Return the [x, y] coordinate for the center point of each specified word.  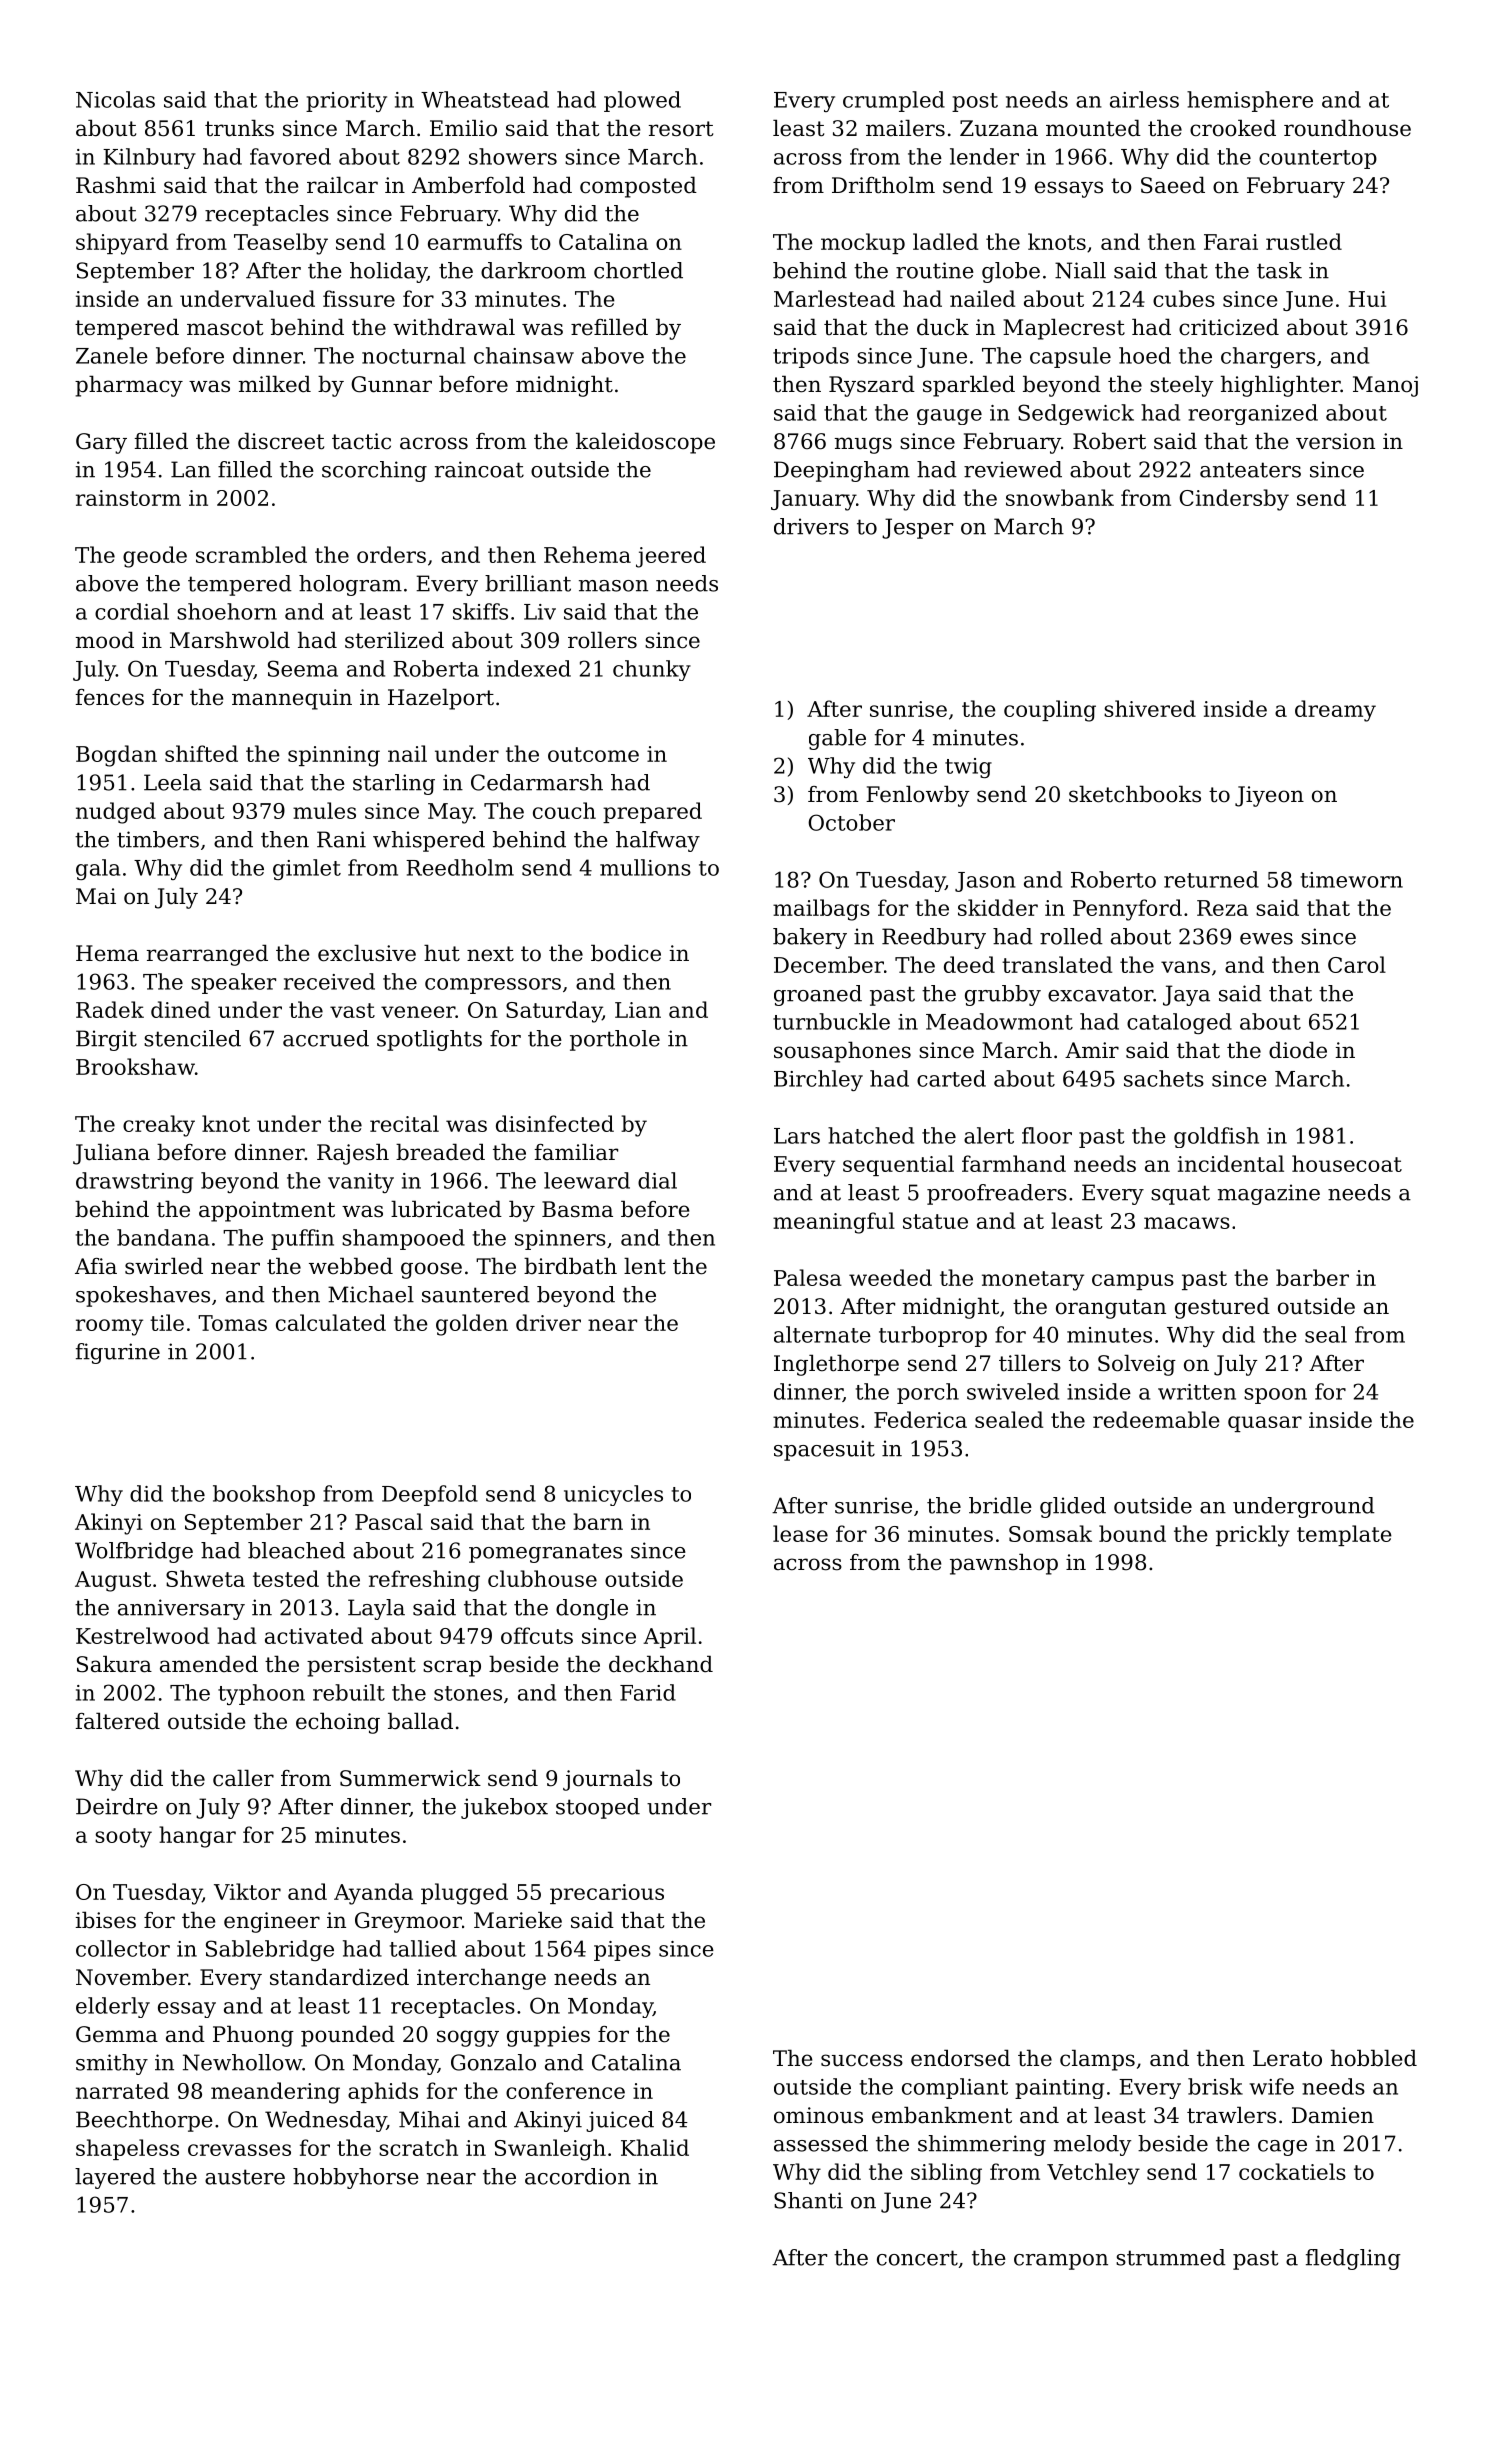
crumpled [894, 101]
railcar [342, 185]
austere [245, 2177]
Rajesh [353, 1154]
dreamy [1335, 711]
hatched [871, 1135]
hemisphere [1250, 101]
